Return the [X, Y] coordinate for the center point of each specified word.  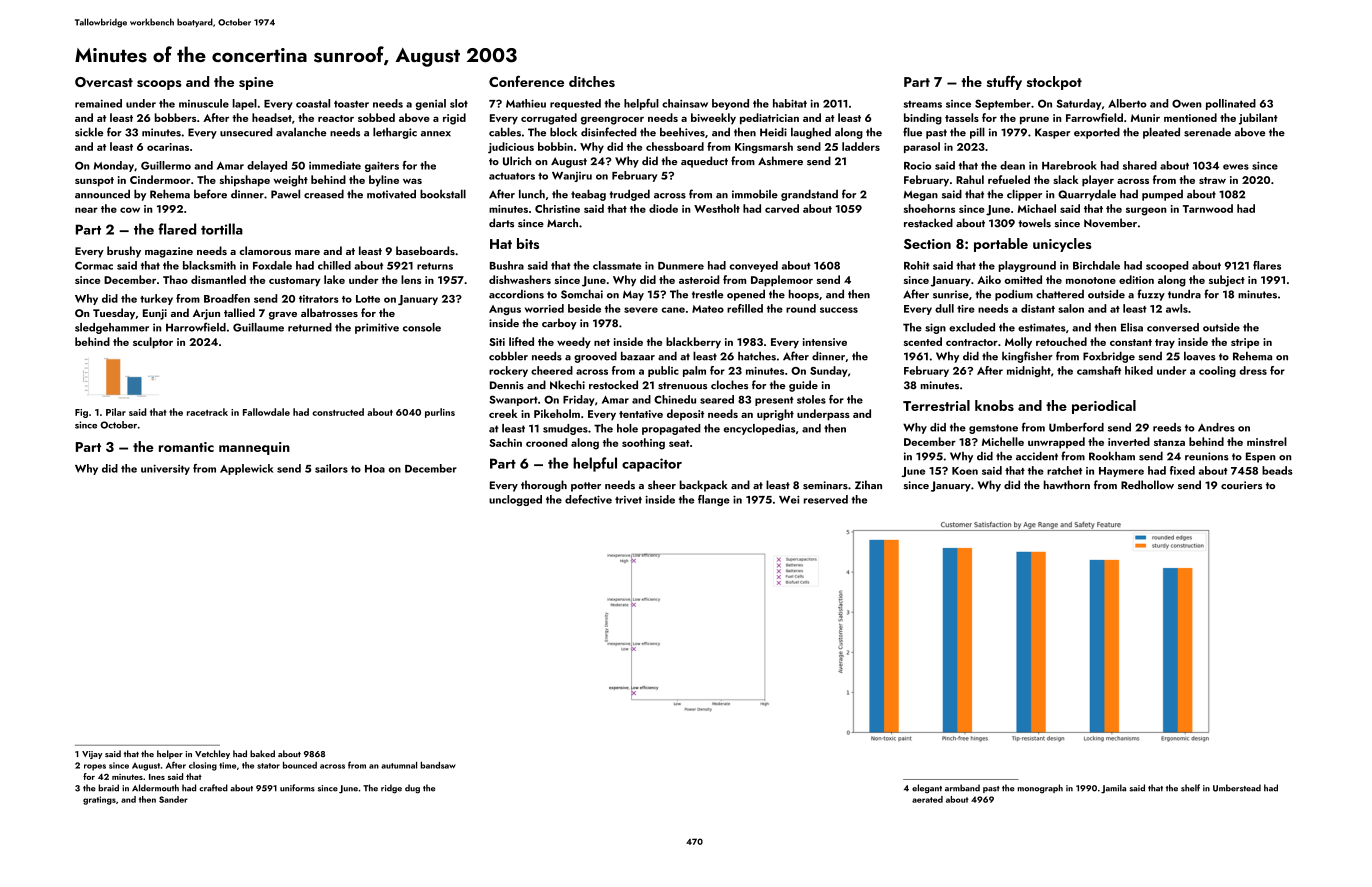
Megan [920, 196]
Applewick [247, 469]
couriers [1241, 485]
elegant [927, 789]
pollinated [1231, 104]
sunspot [94, 182]
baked [262, 753]
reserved [826, 499]
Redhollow [1147, 484]
